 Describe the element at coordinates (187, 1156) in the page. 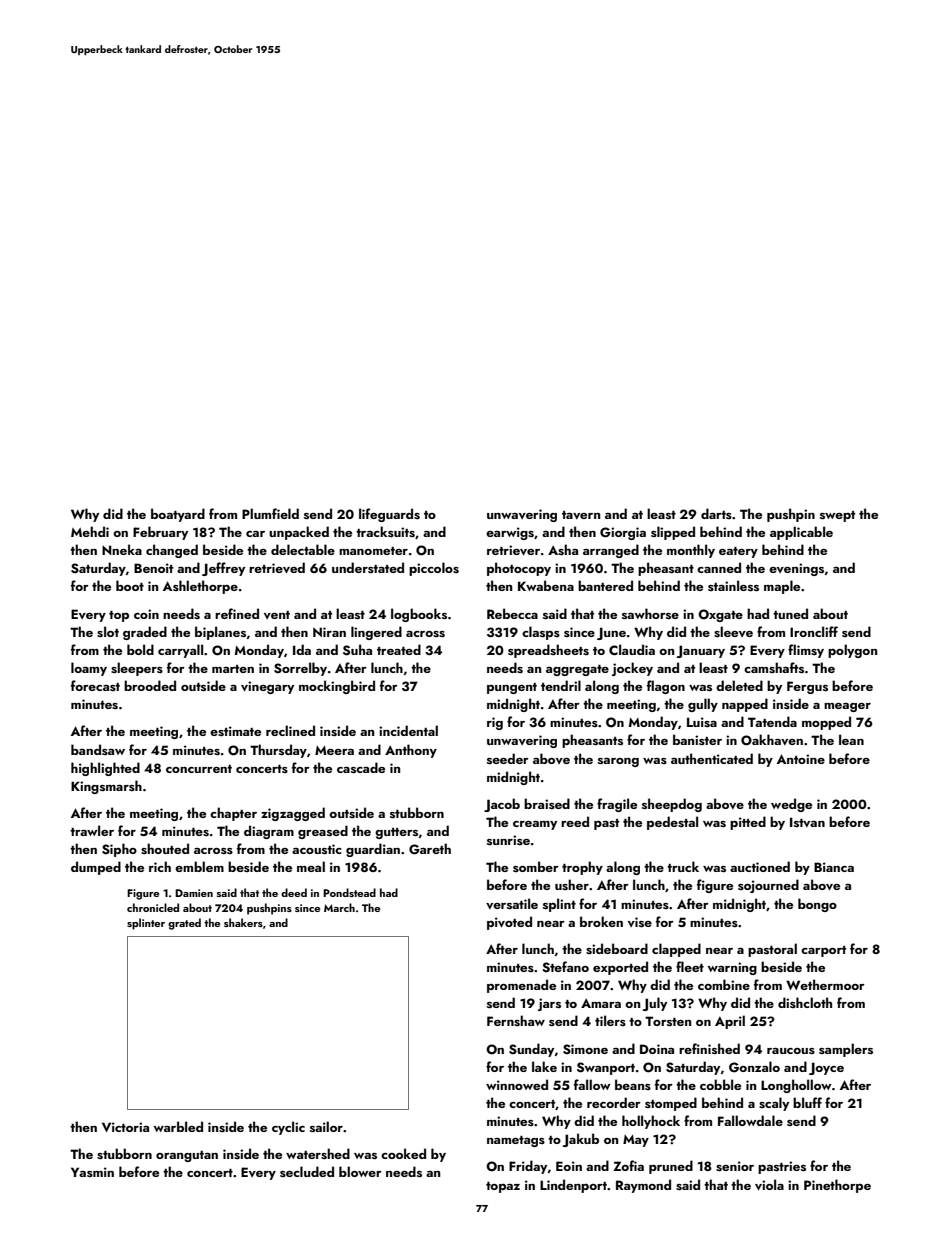

I see `orangutan` at that location.
